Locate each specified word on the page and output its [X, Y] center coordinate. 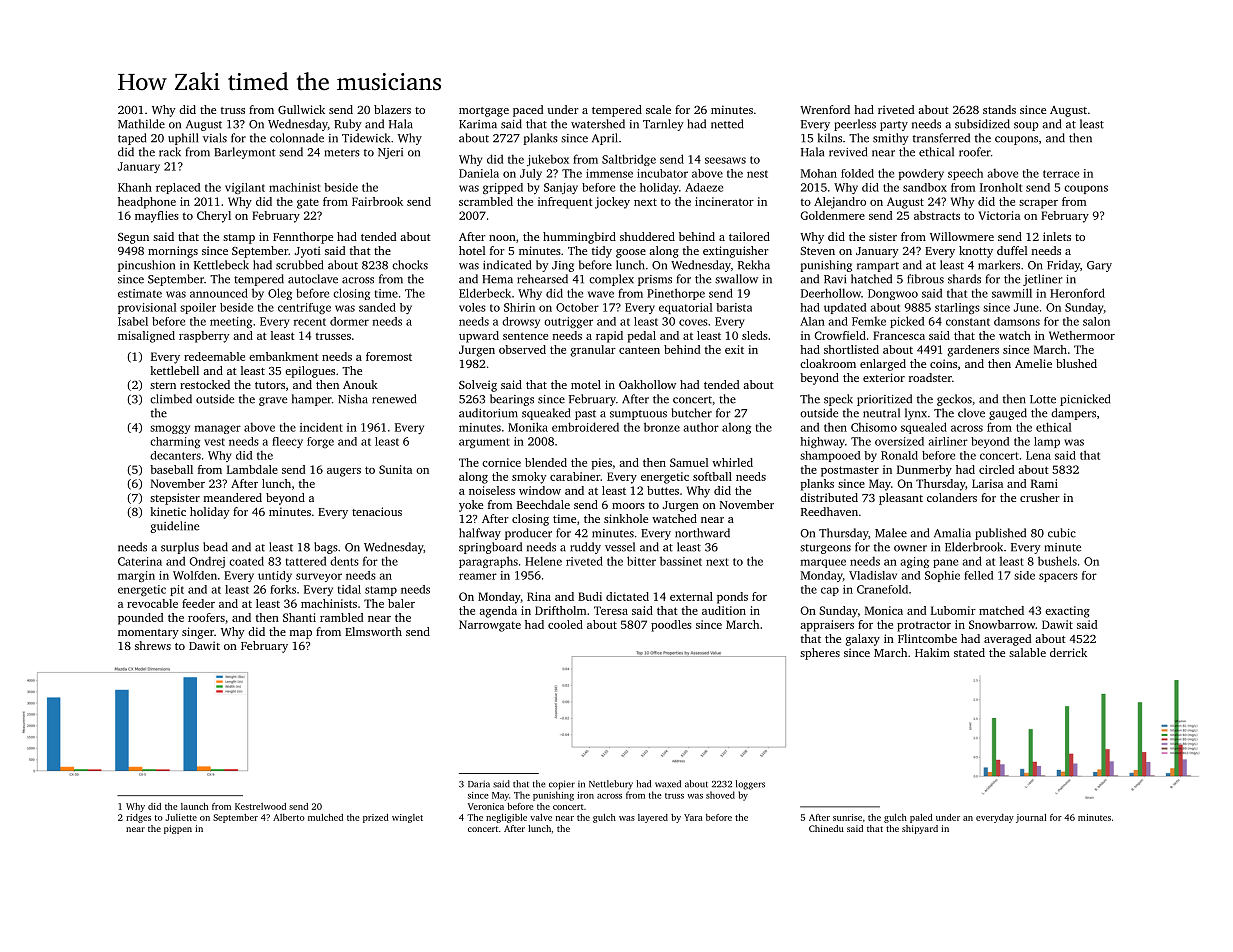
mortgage [484, 112]
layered [653, 818]
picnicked [1085, 400]
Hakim [932, 652]
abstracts [937, 215]
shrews [153, 645]
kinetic [168, 511]
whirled [732, 462]
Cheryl [214, 217]
